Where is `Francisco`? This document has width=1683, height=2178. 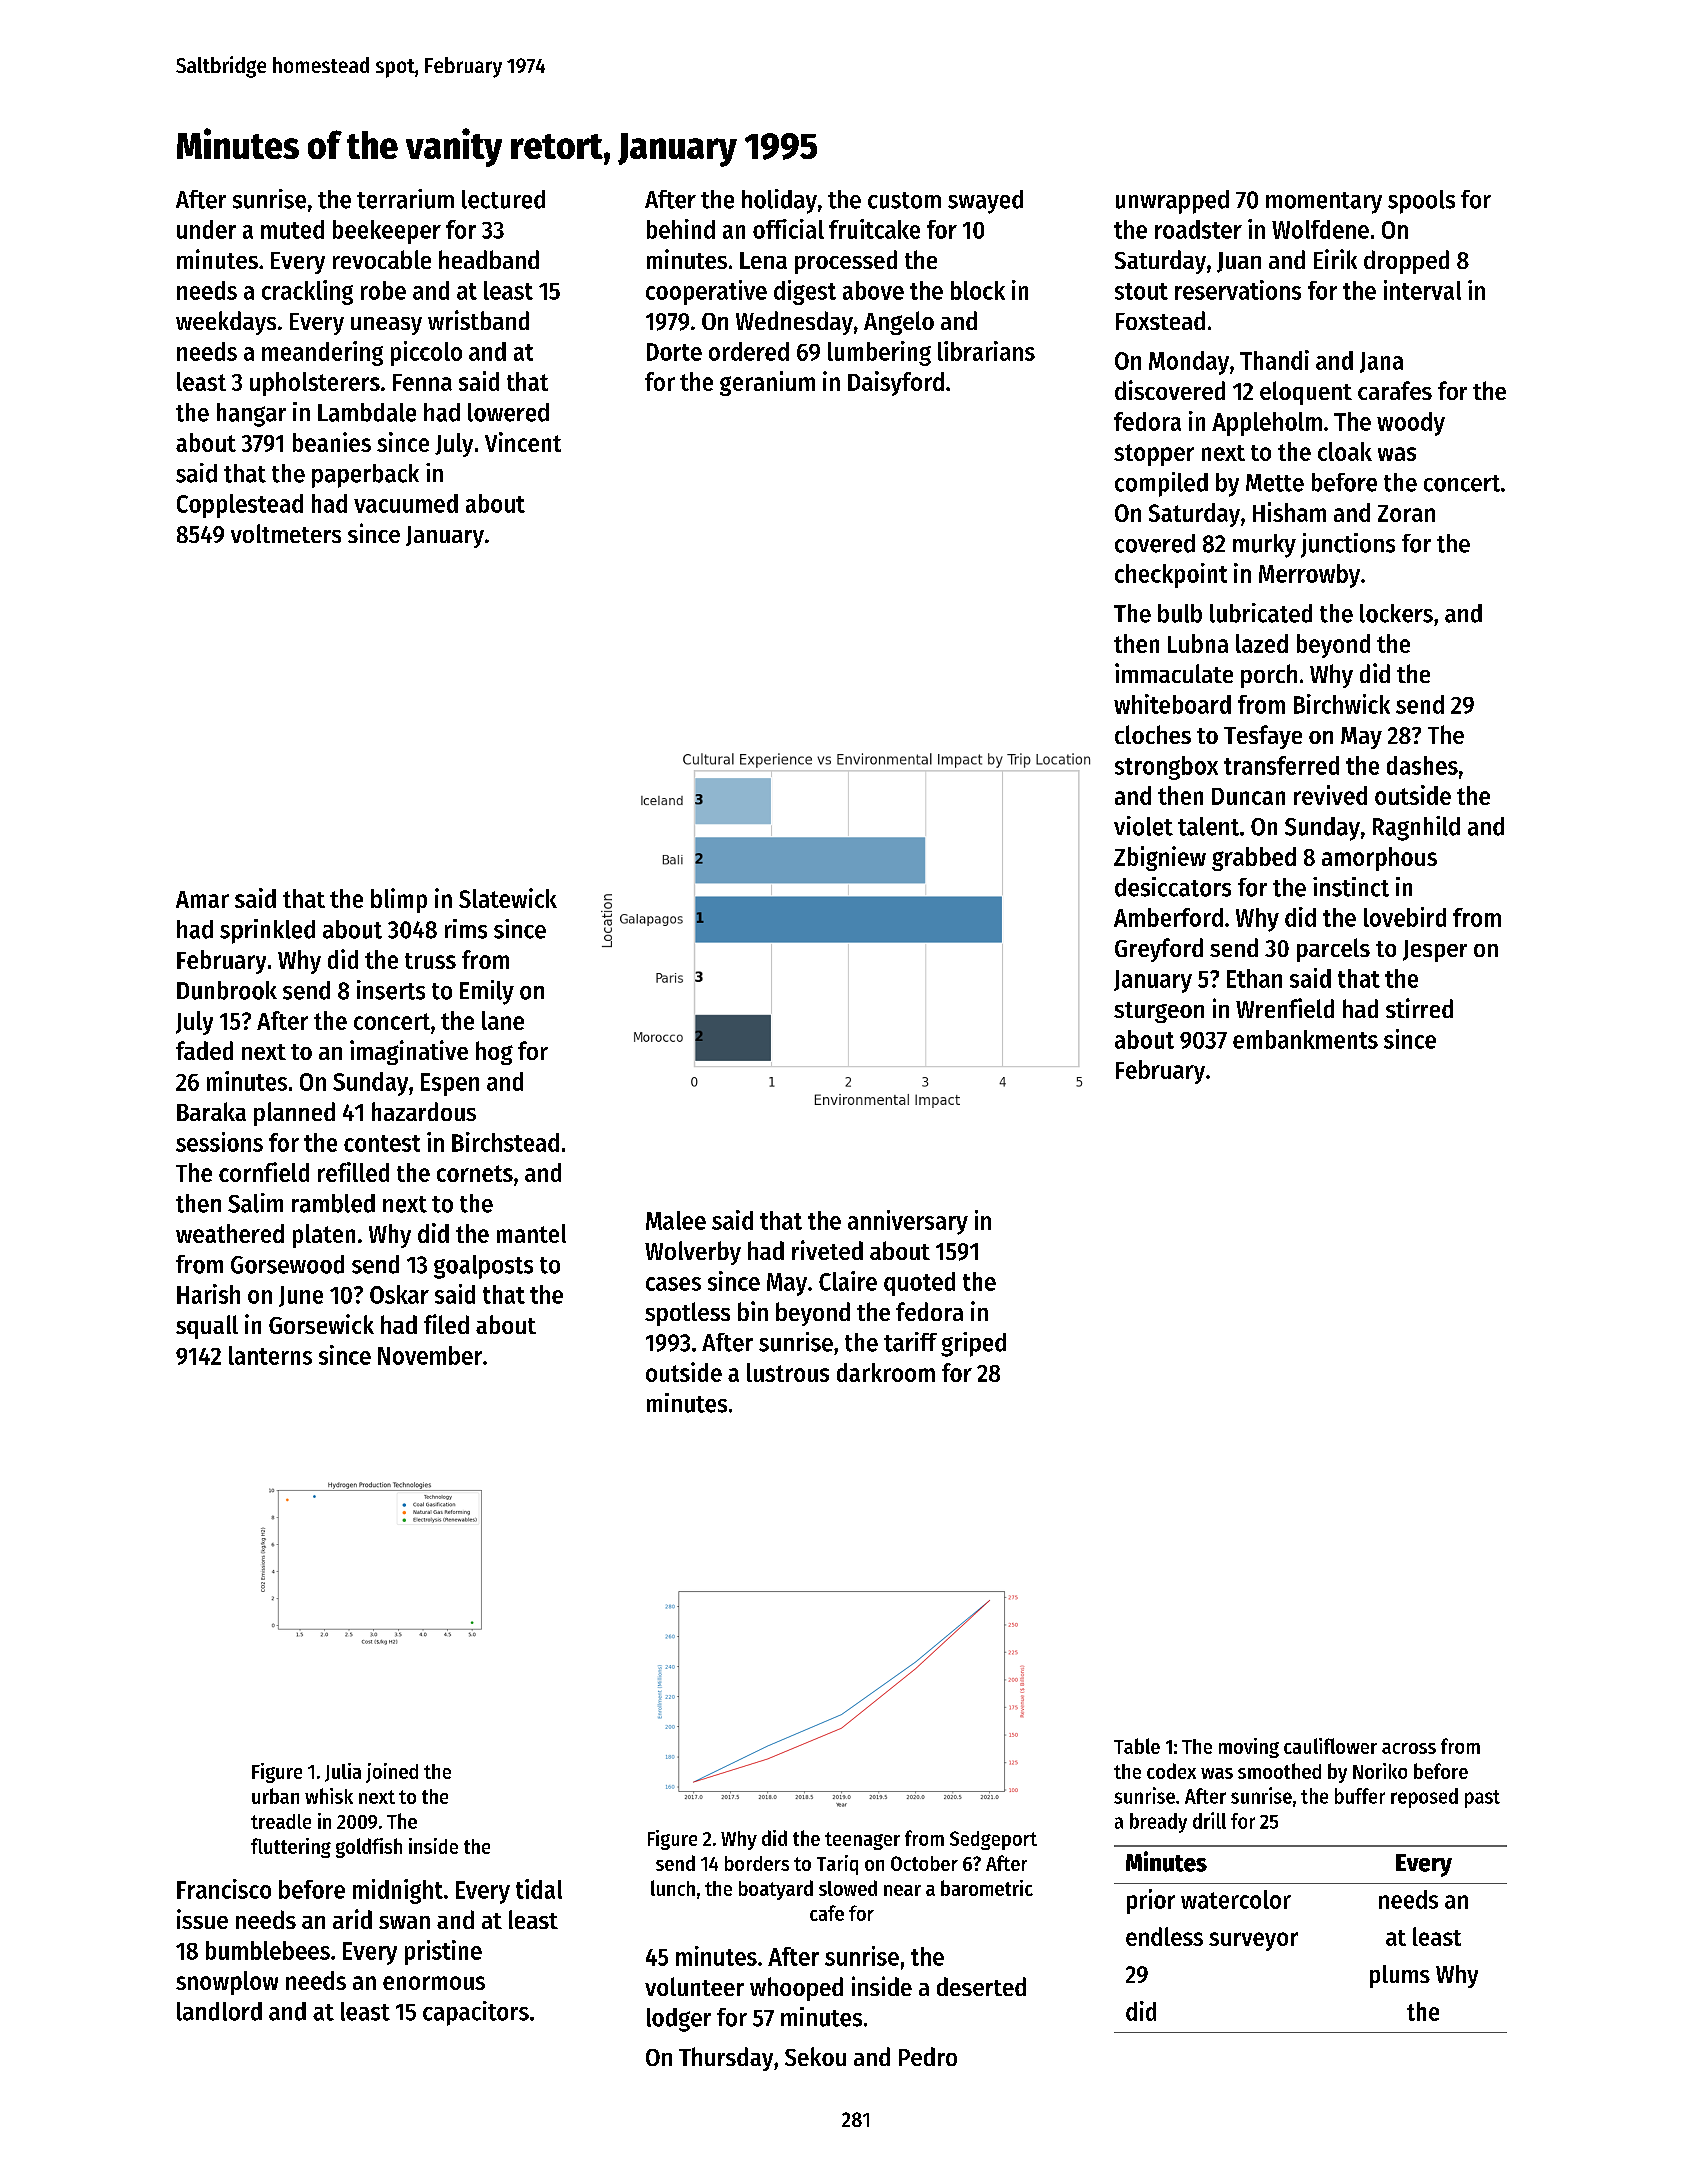 Francisco is located at coordinates (224, 1889).
